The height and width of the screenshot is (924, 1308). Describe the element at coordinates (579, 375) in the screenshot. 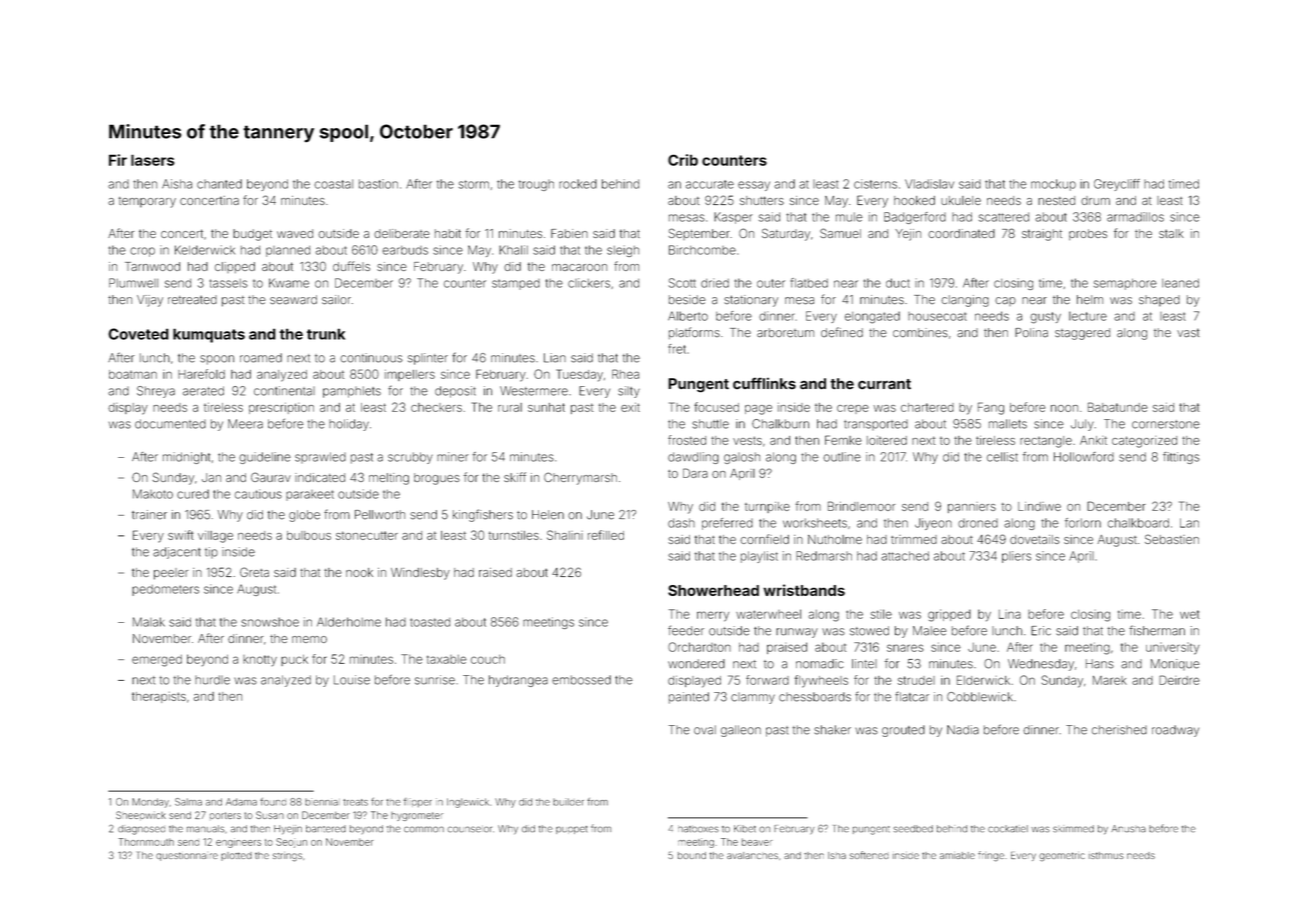

I see `Tuesday` at that location.
